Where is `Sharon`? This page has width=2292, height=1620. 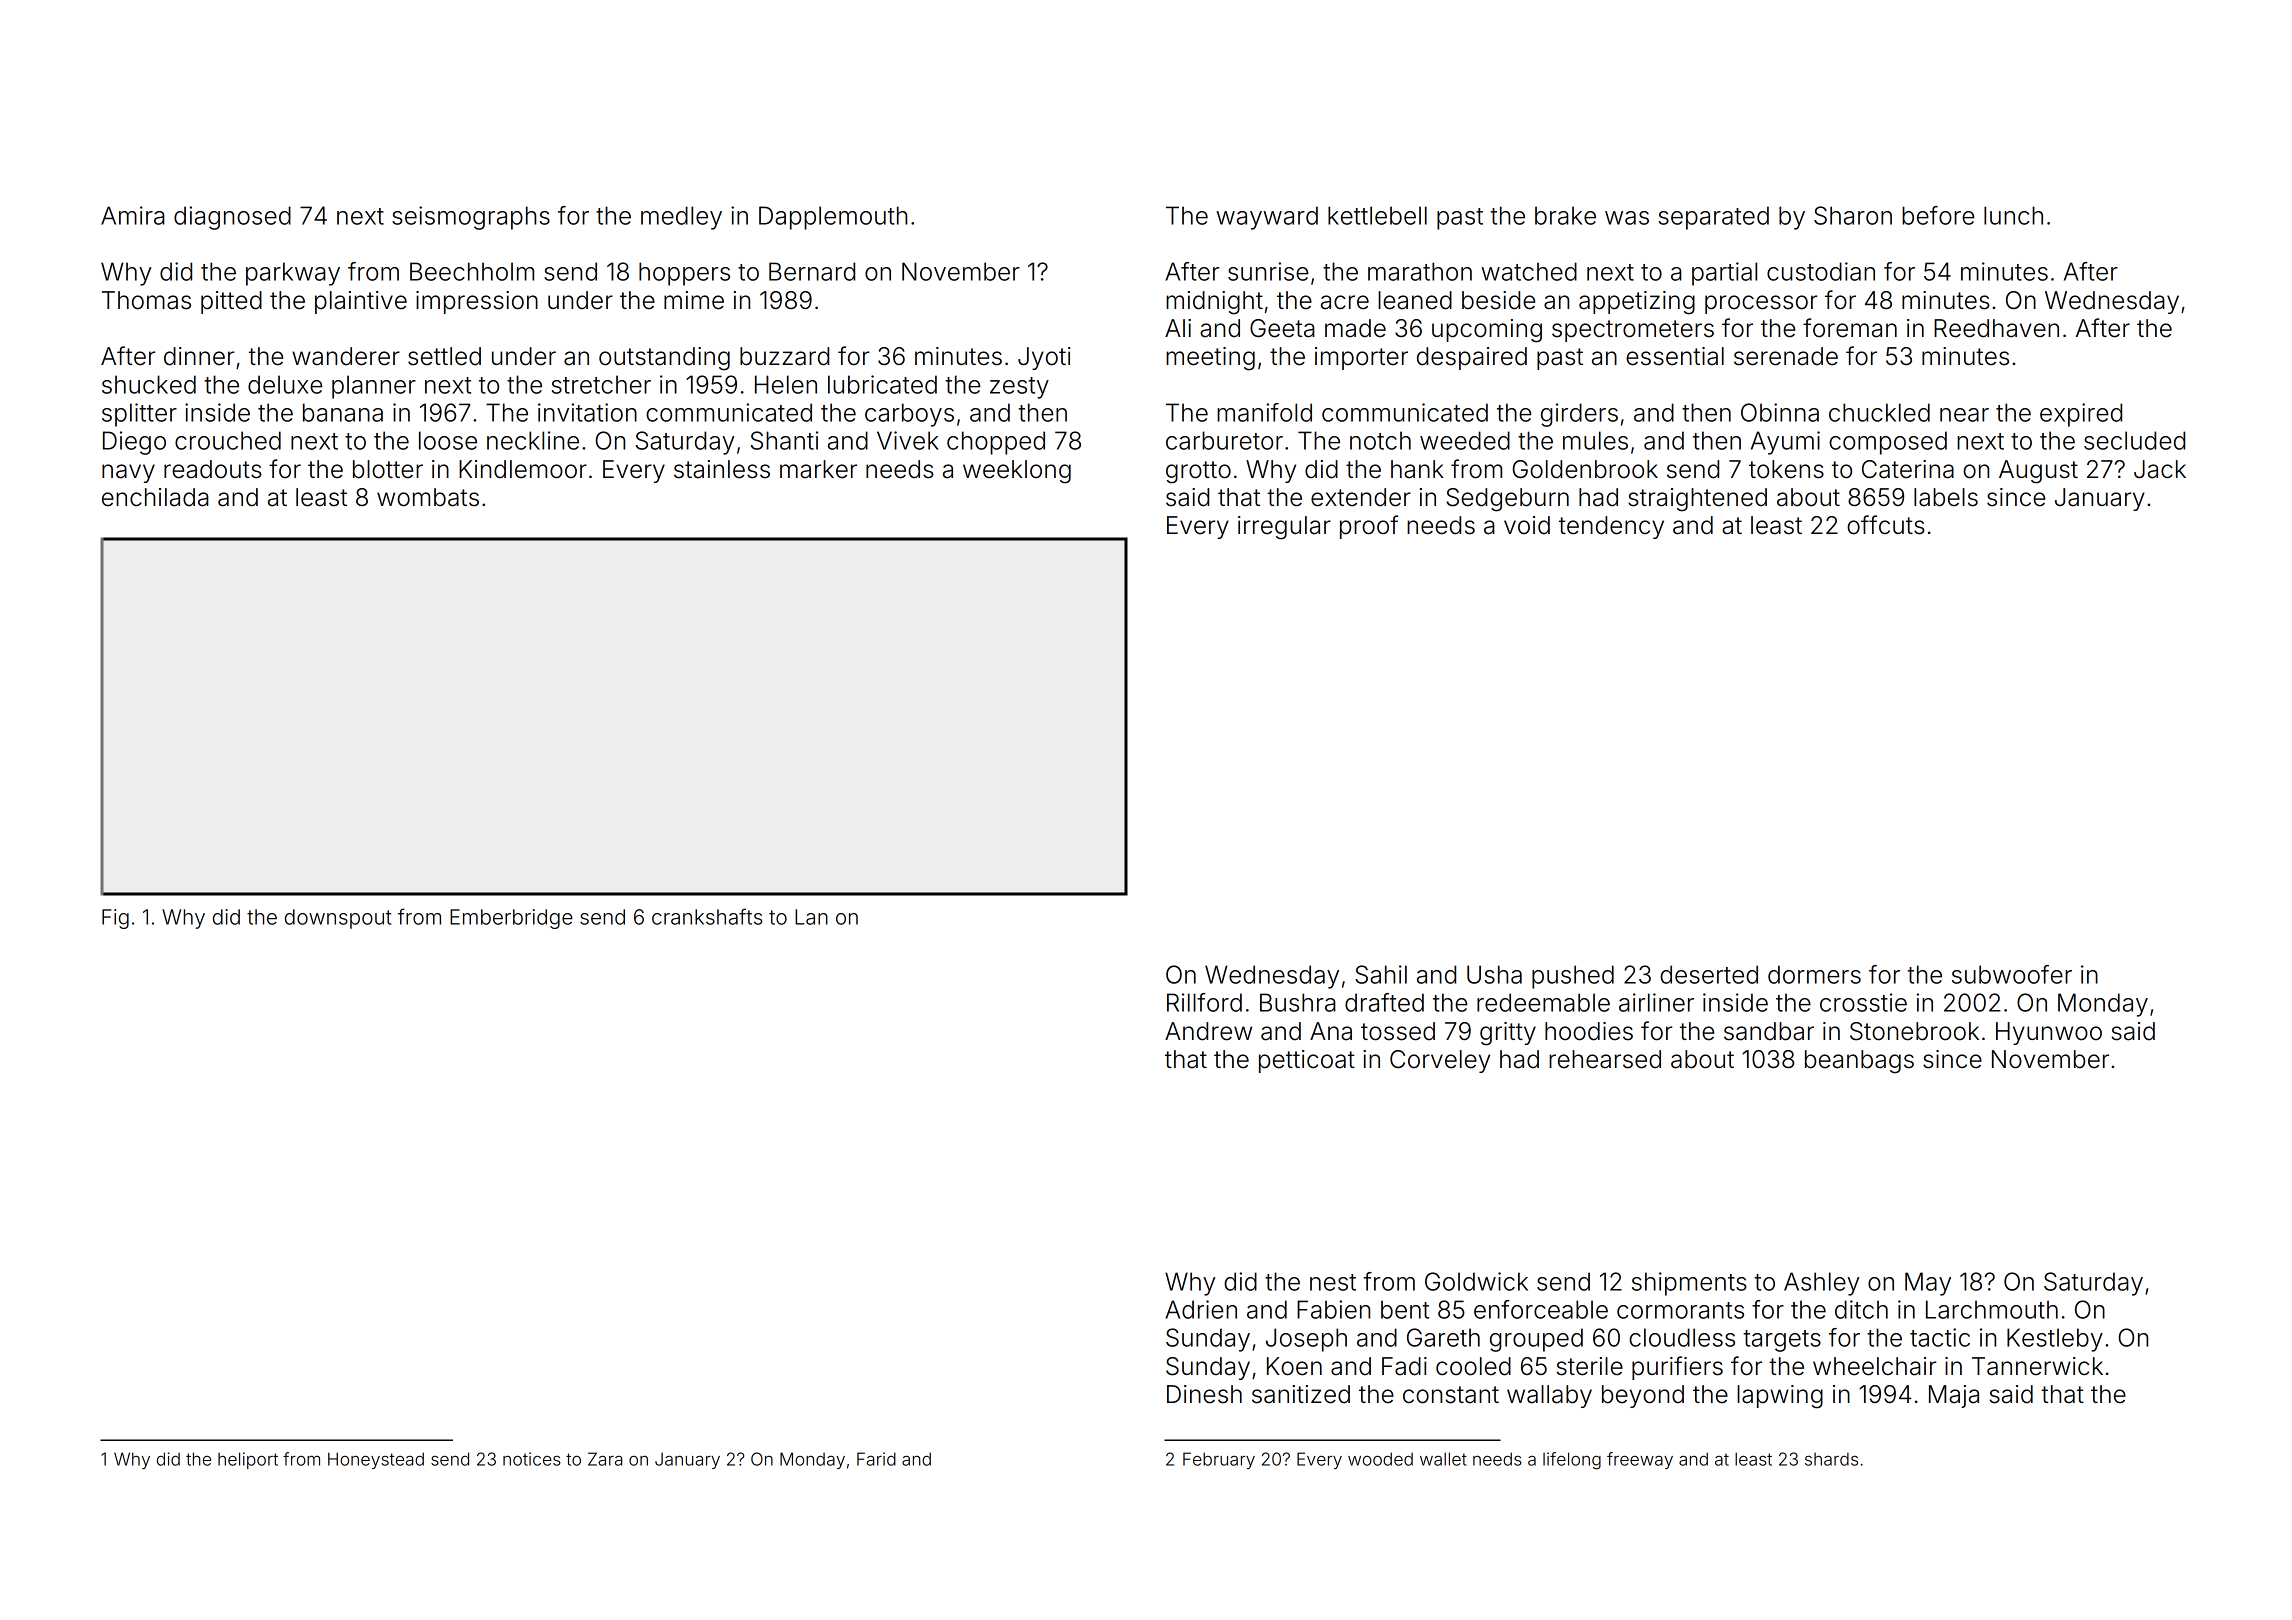
Sharon is located at coordinates (1853, 215).
